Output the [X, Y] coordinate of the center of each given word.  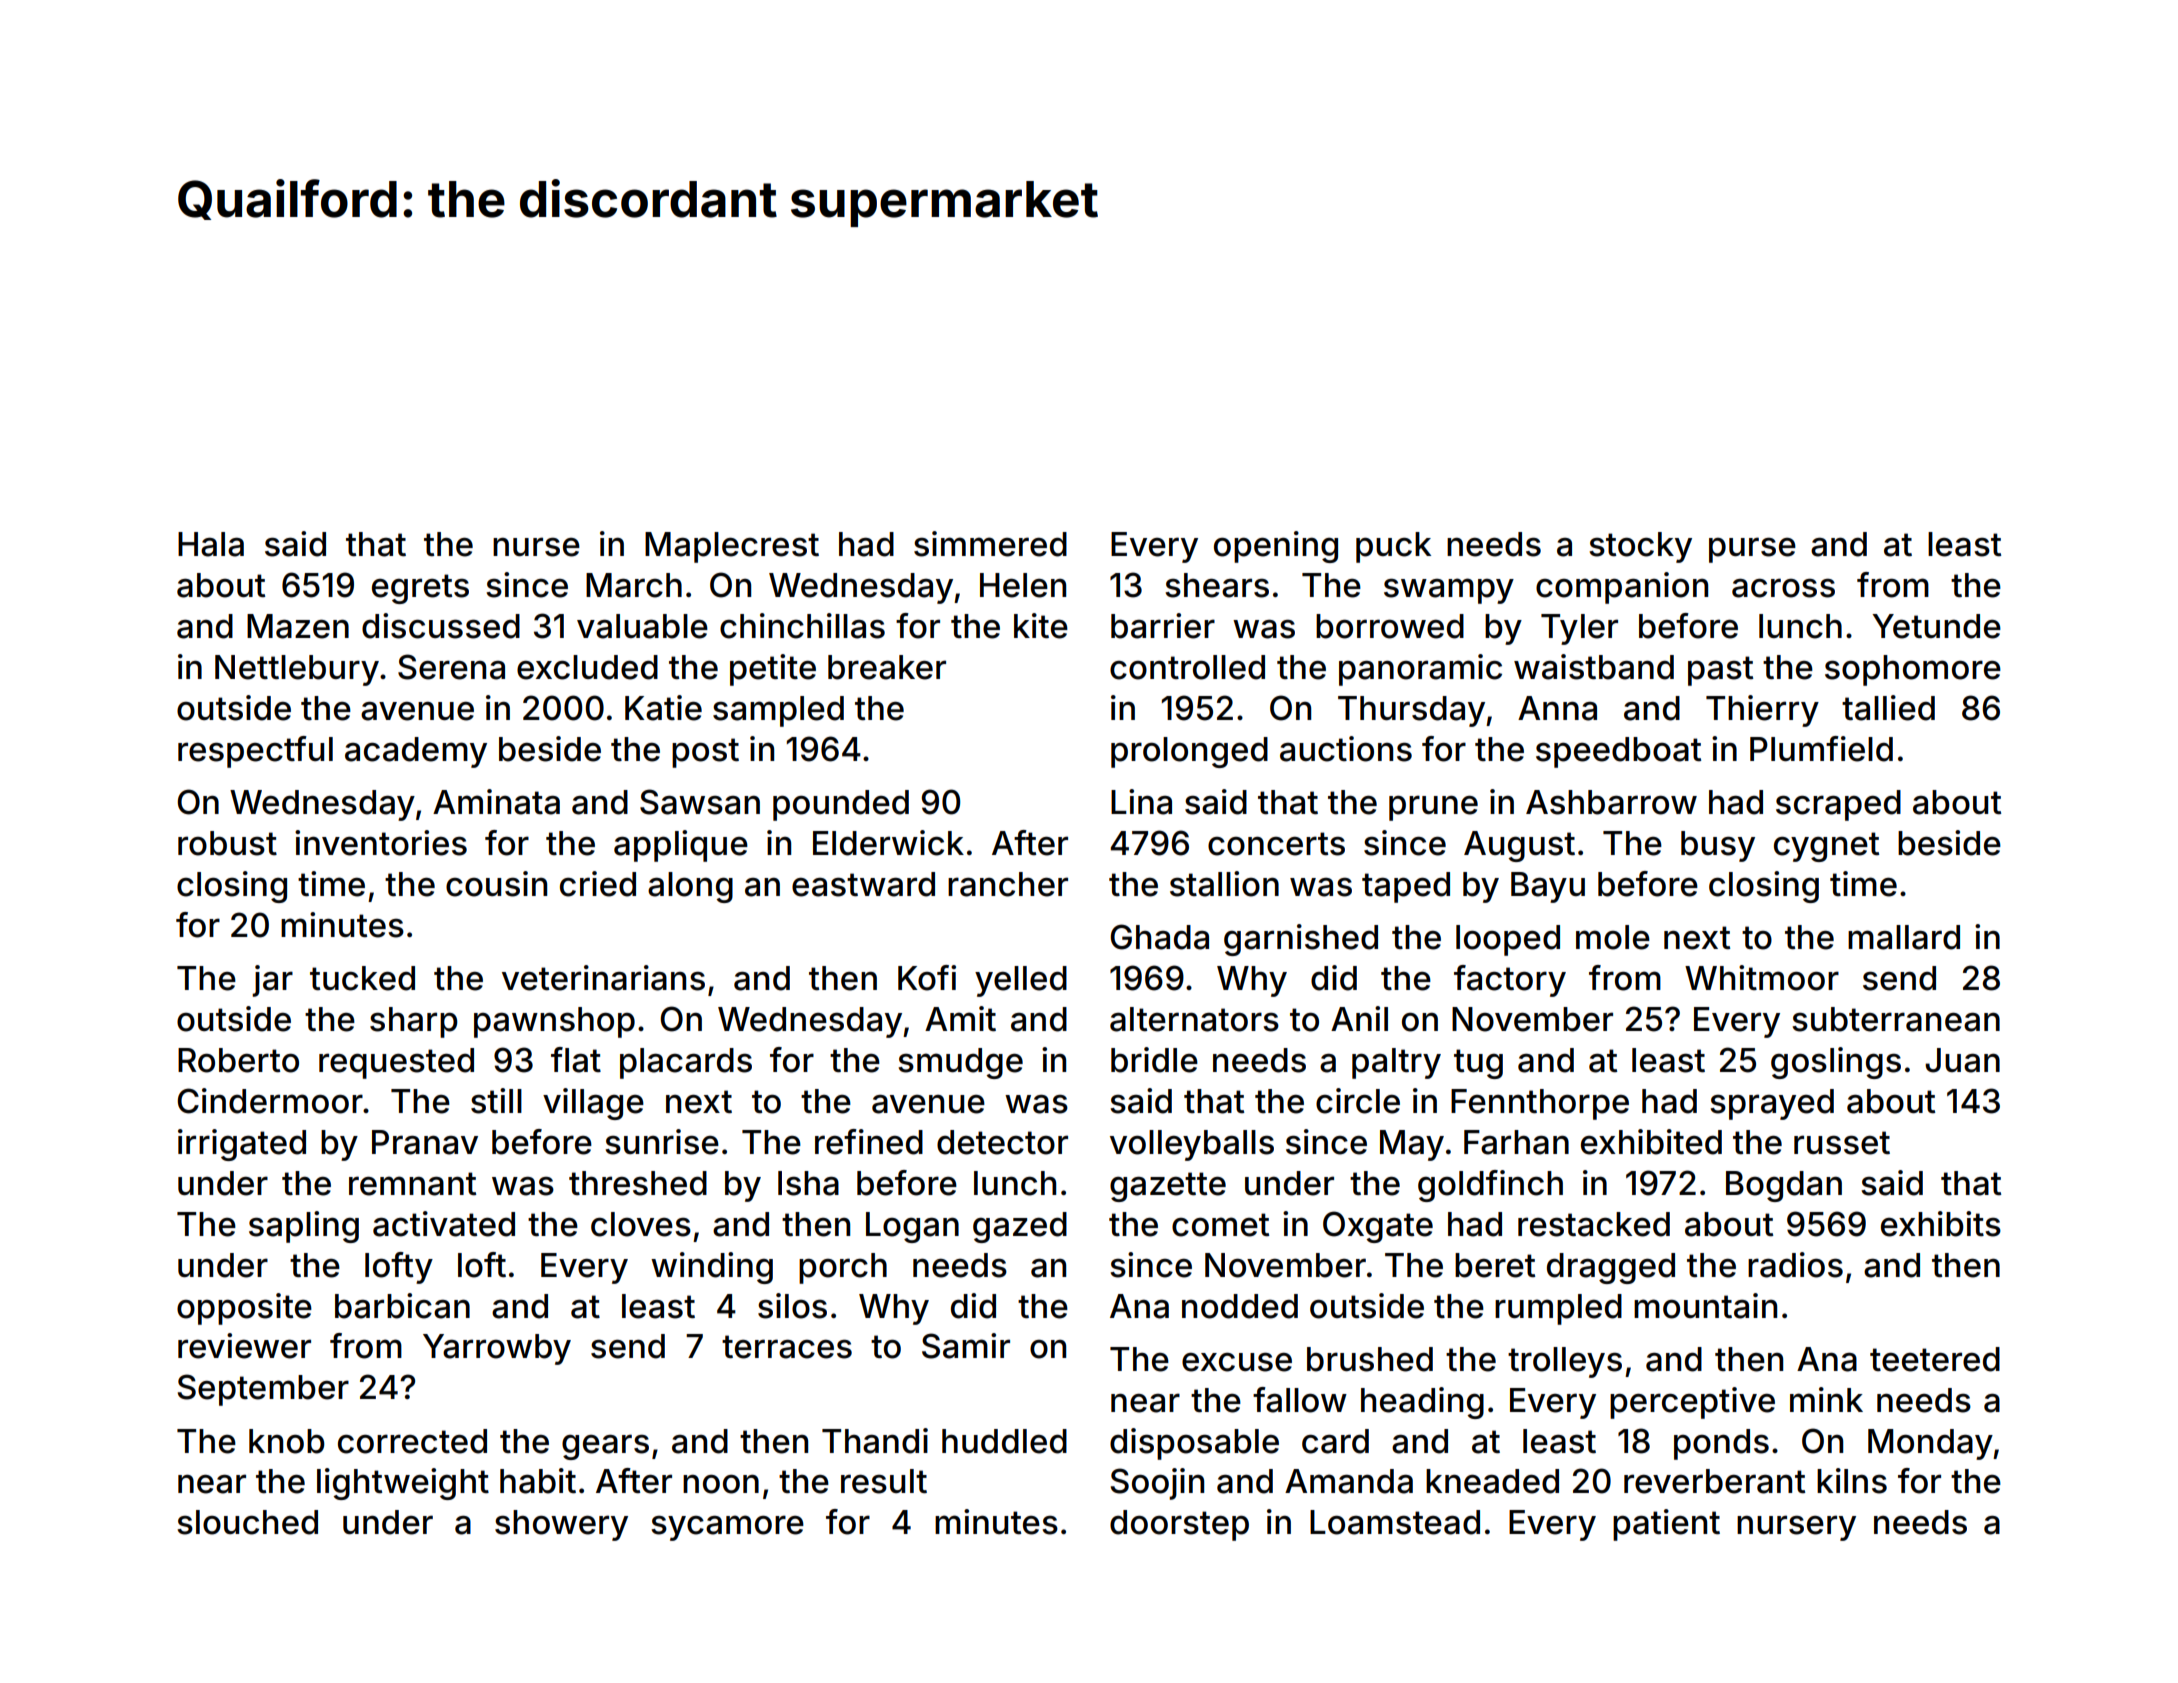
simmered [990, 544]
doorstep [1179, 1525]
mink [1826, 1399]
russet [1842, 1143]
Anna [1557, 708]
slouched [247, 1522]
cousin [496, 884]
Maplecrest [732, 547]
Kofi [927, 978]
